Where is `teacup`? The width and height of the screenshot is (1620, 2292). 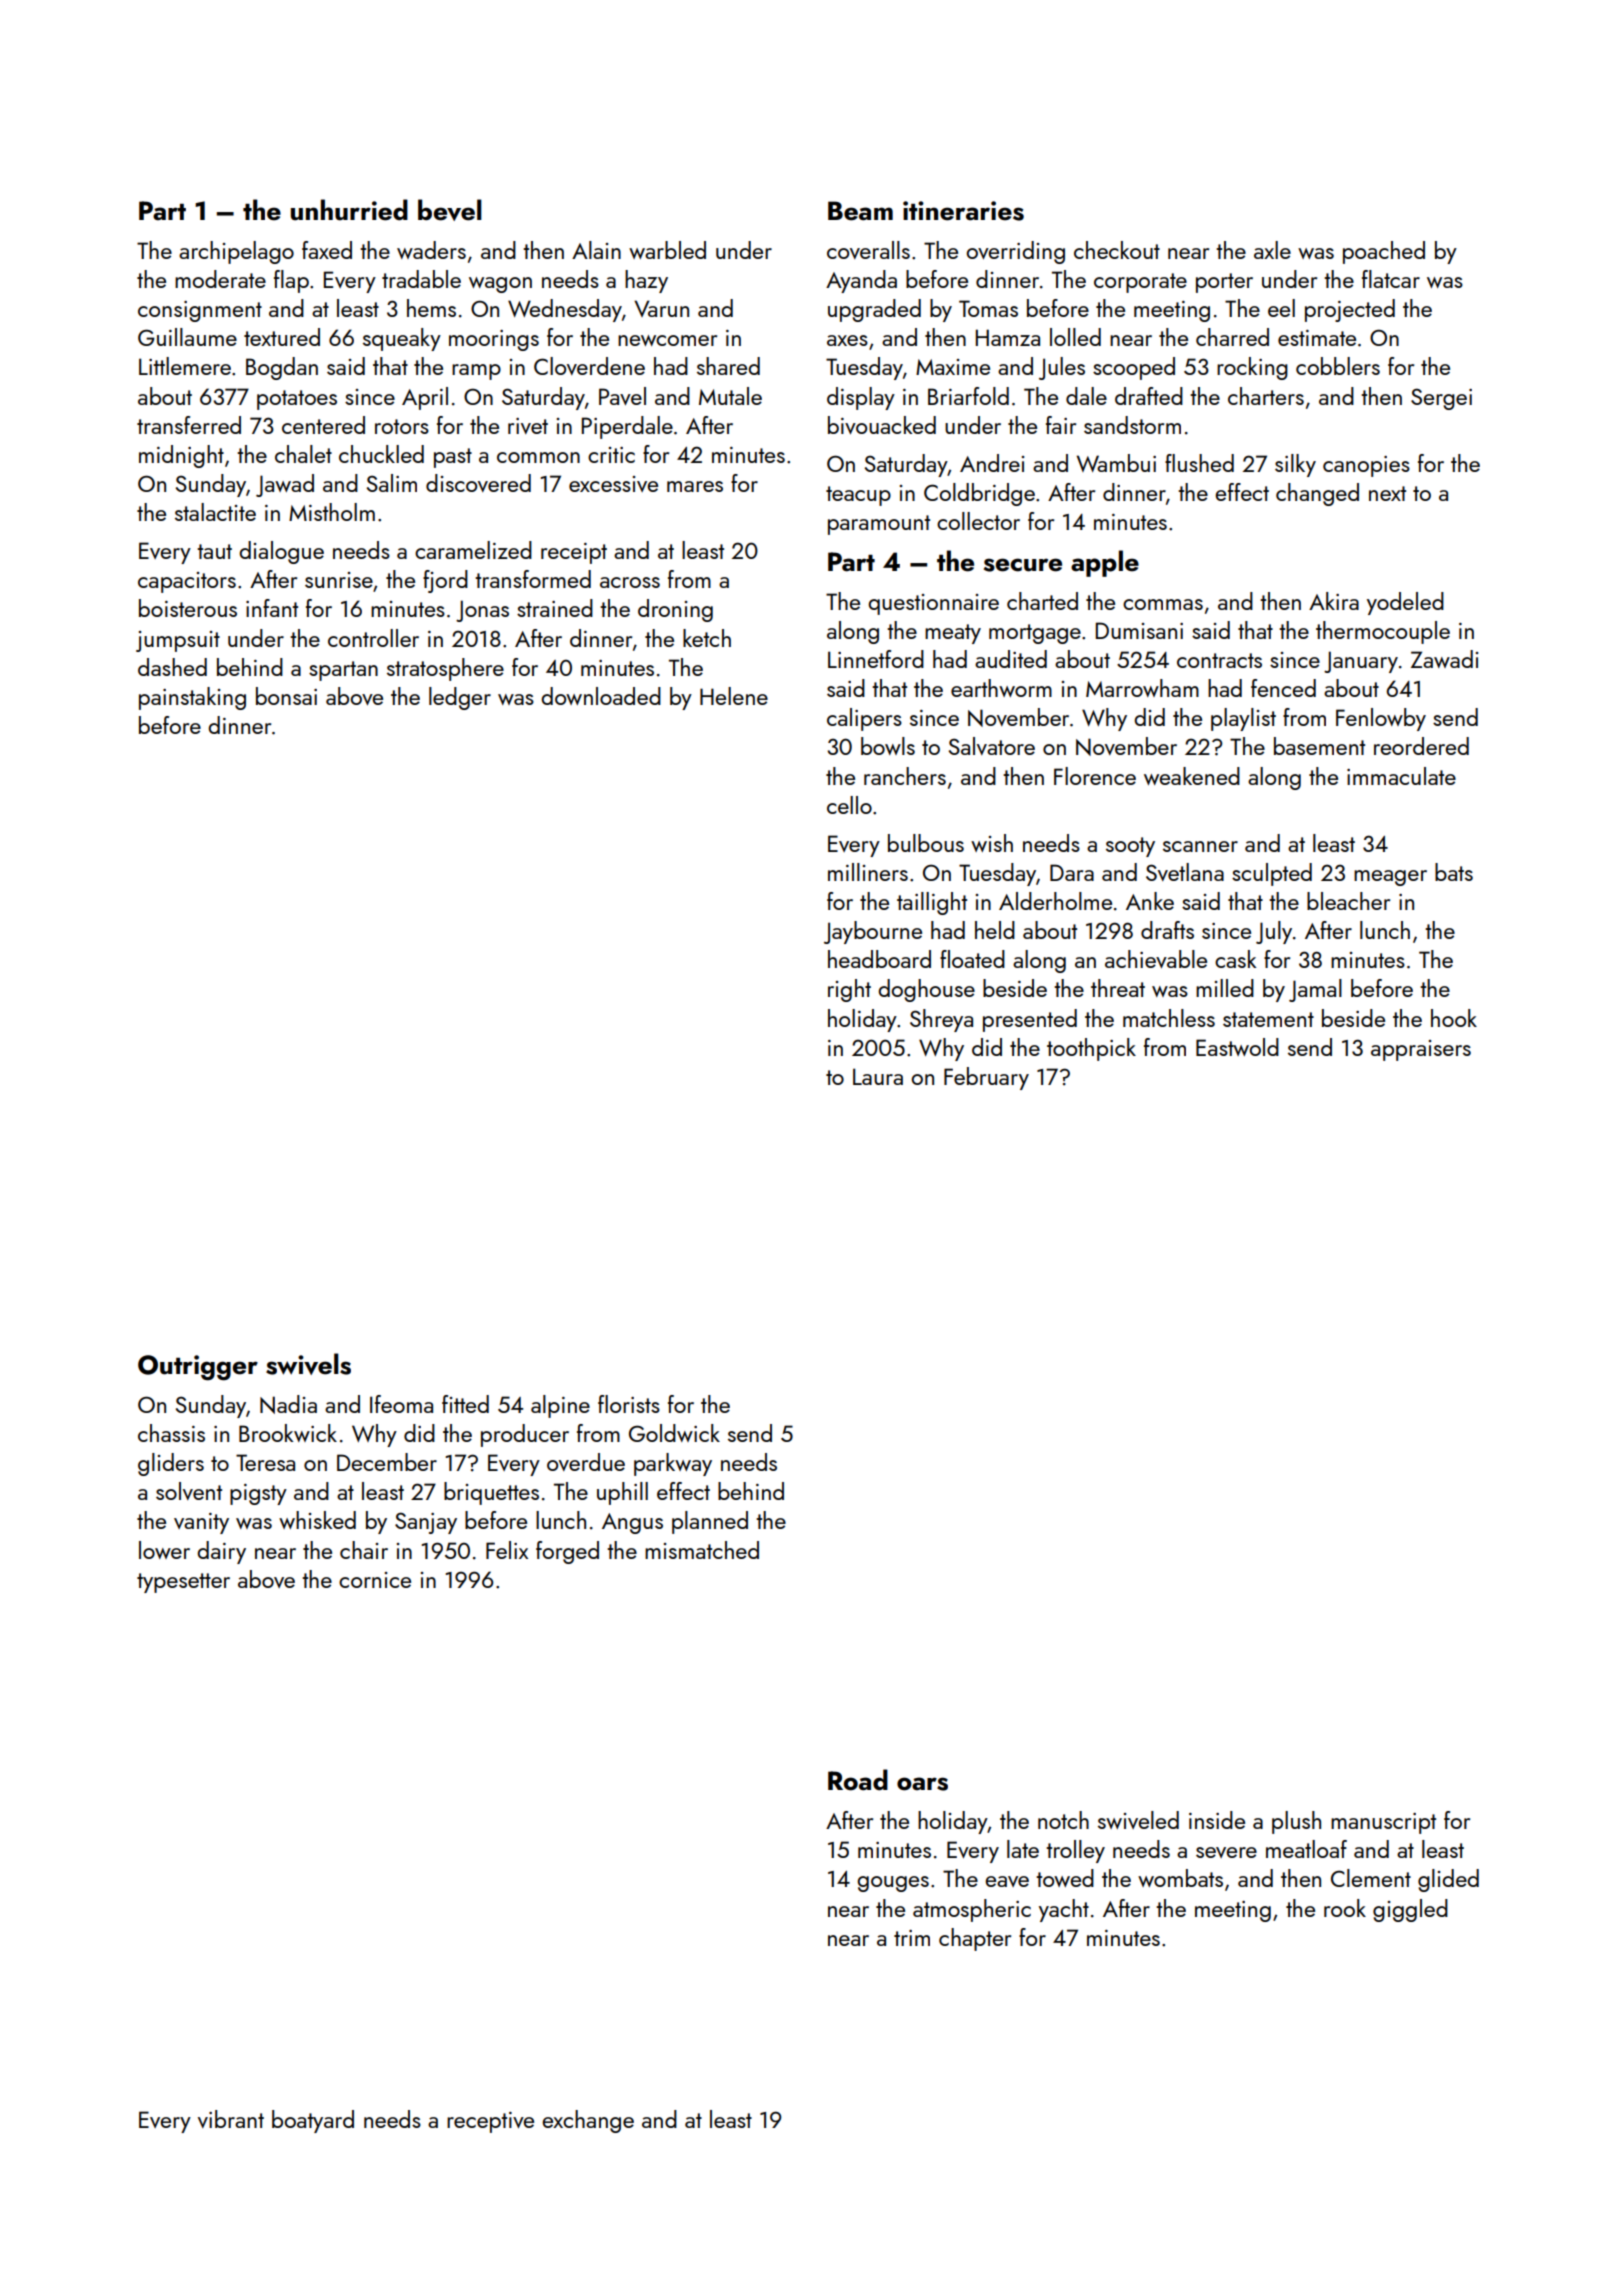
teacup is located at coordinates (858, 496).
